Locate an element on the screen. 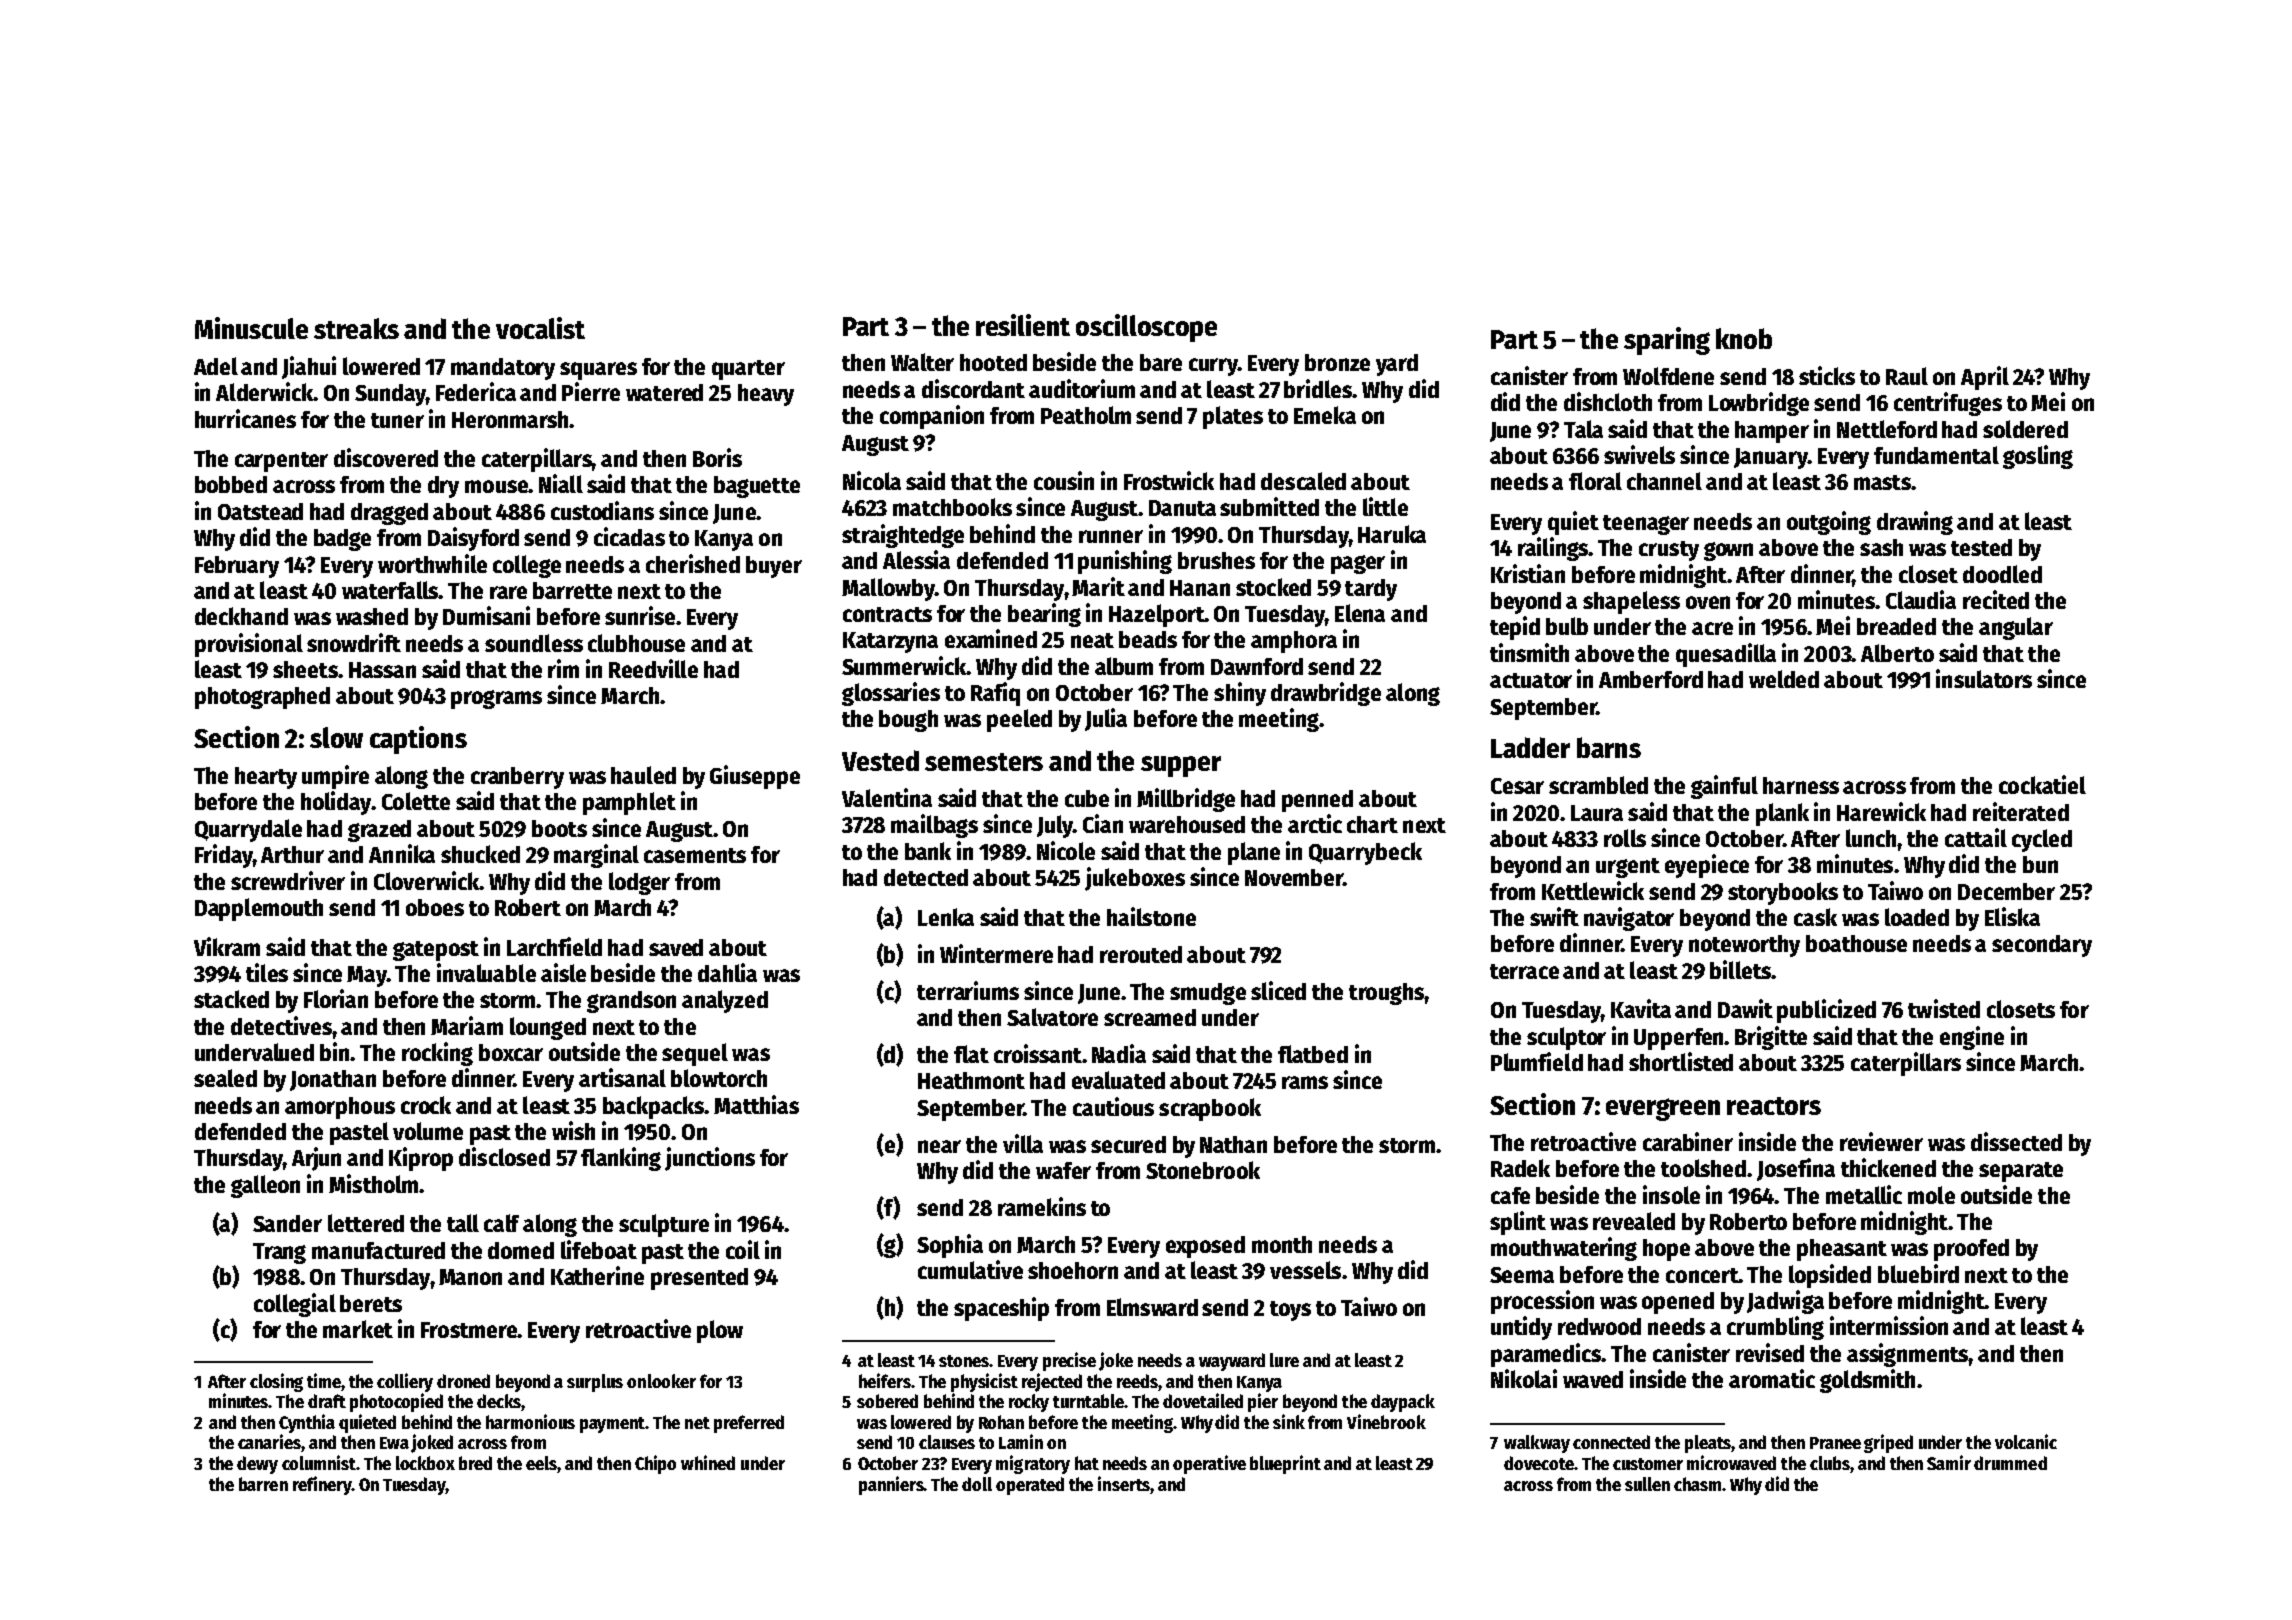 The height and width of the screenshot is (1620, 2292). Lenka is located at coordinates (946, 917).
